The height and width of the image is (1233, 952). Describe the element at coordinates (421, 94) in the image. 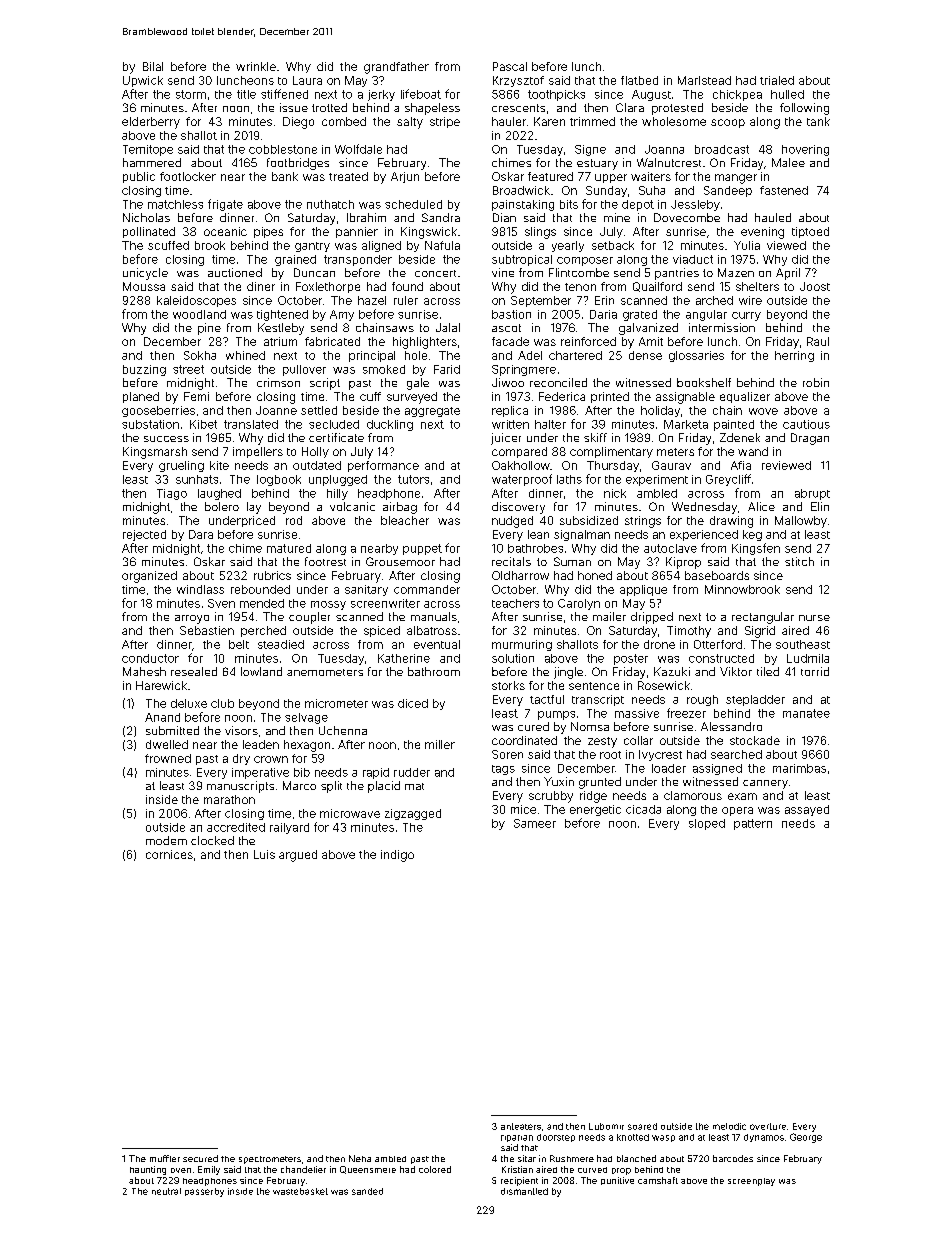

I see `lifeboat` at that location.
